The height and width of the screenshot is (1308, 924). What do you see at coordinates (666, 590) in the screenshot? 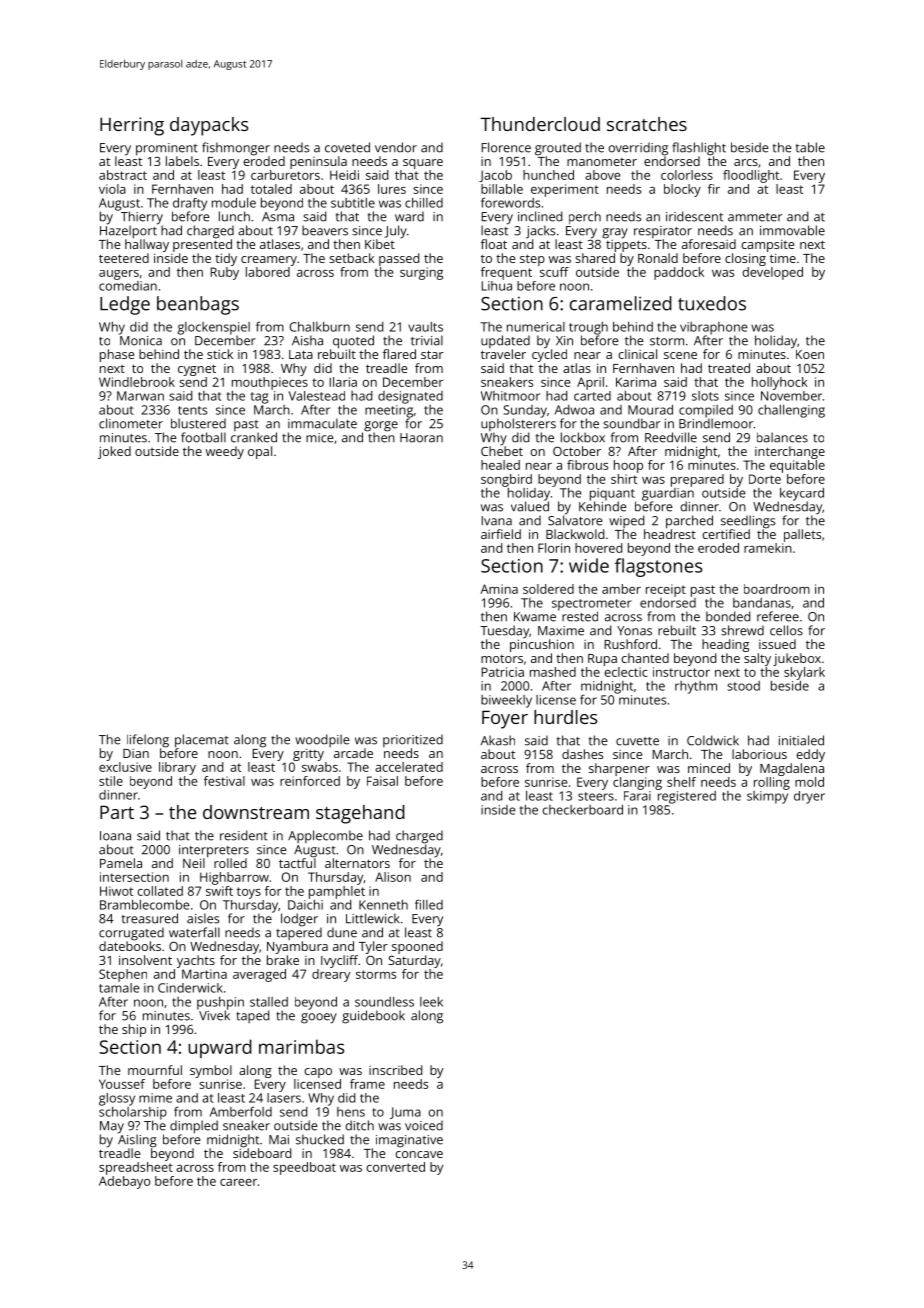
I see `receipt` at bounding box center [666, 590].
